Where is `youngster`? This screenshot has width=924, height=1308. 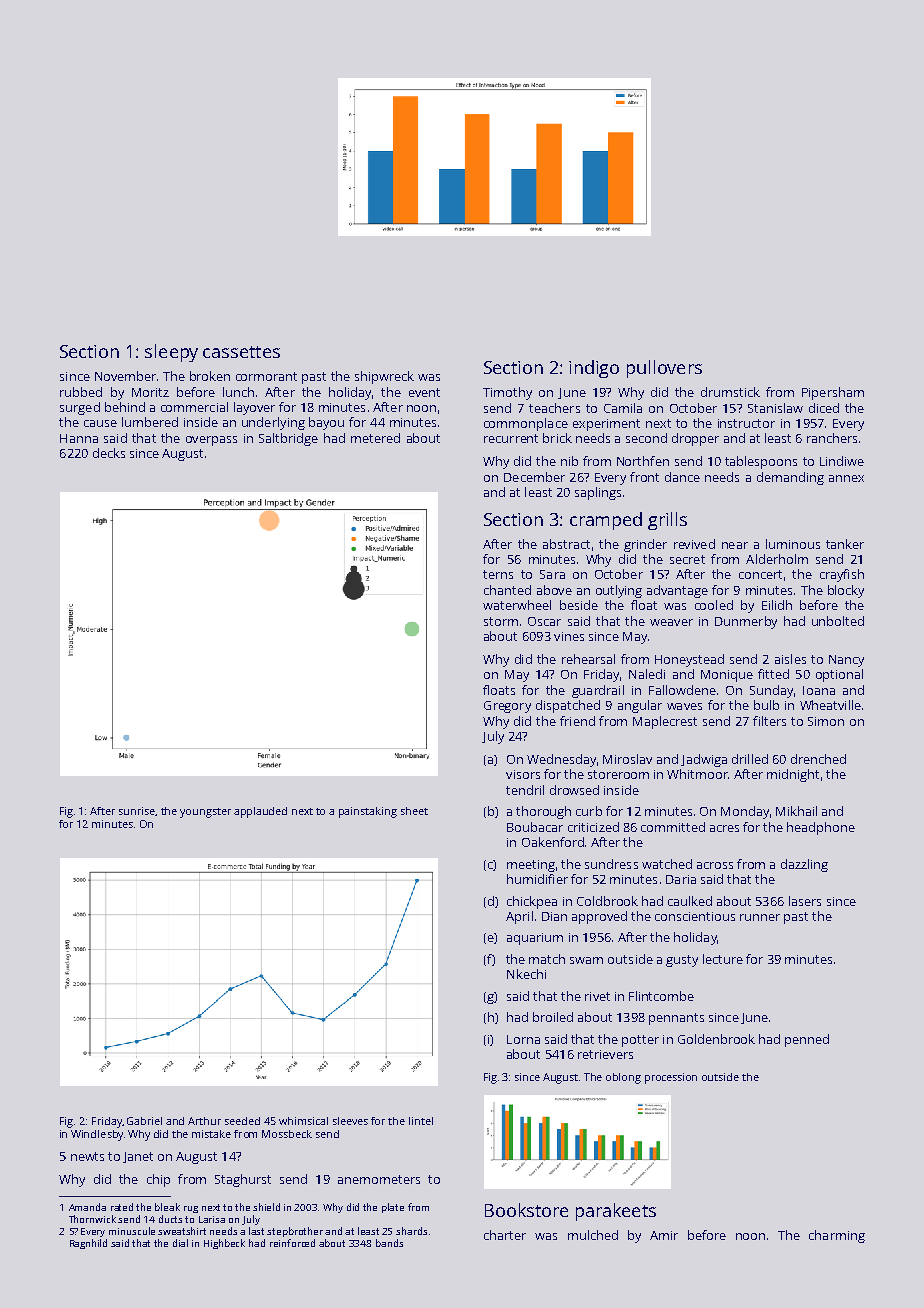
youngster is located at coordinates (205, 813).
